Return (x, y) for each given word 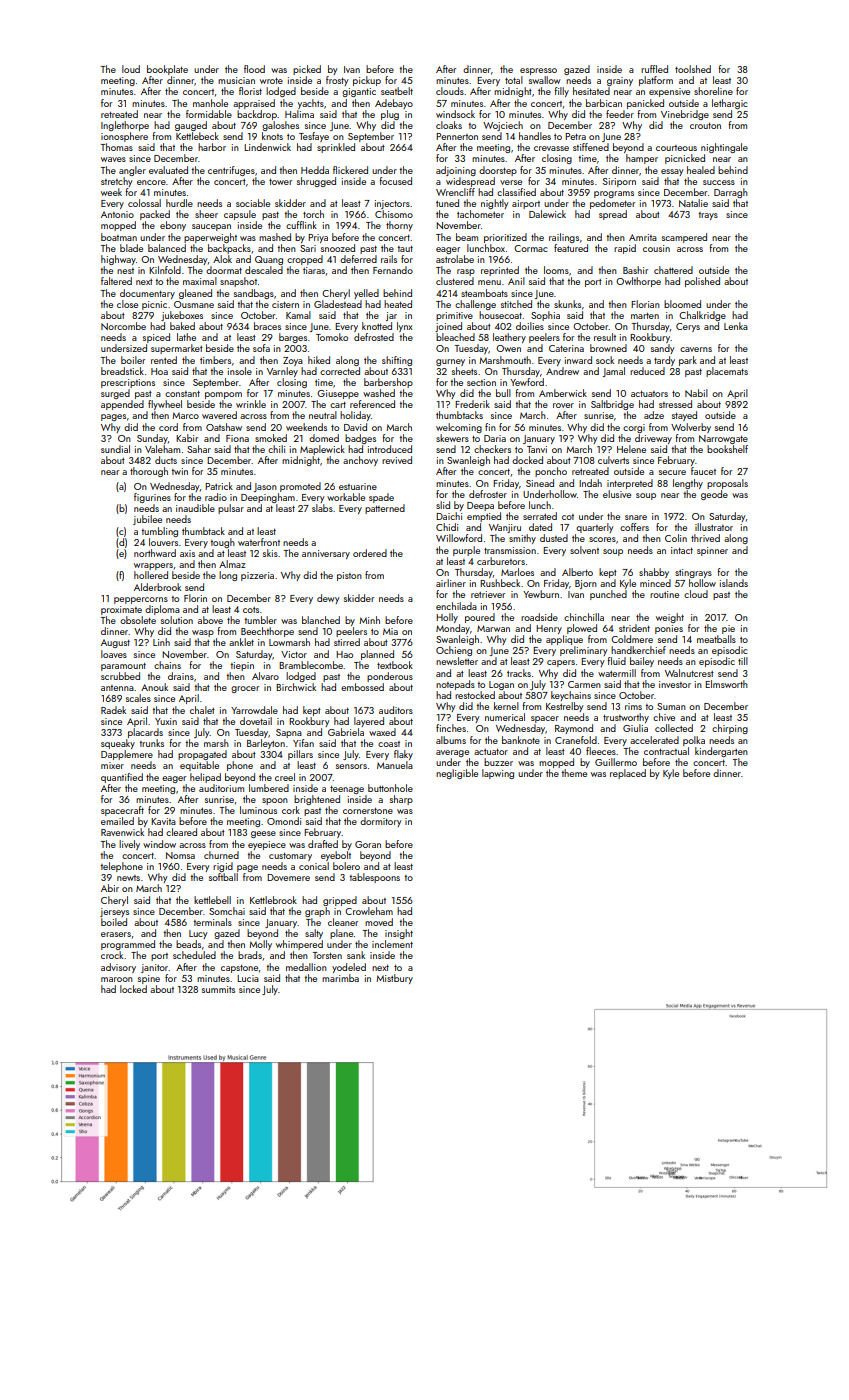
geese (263, 834)
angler (132, 171)
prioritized (505, 238)
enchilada (456, 606)
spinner (712, 551)
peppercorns (141, 600)
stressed (675, 404)
